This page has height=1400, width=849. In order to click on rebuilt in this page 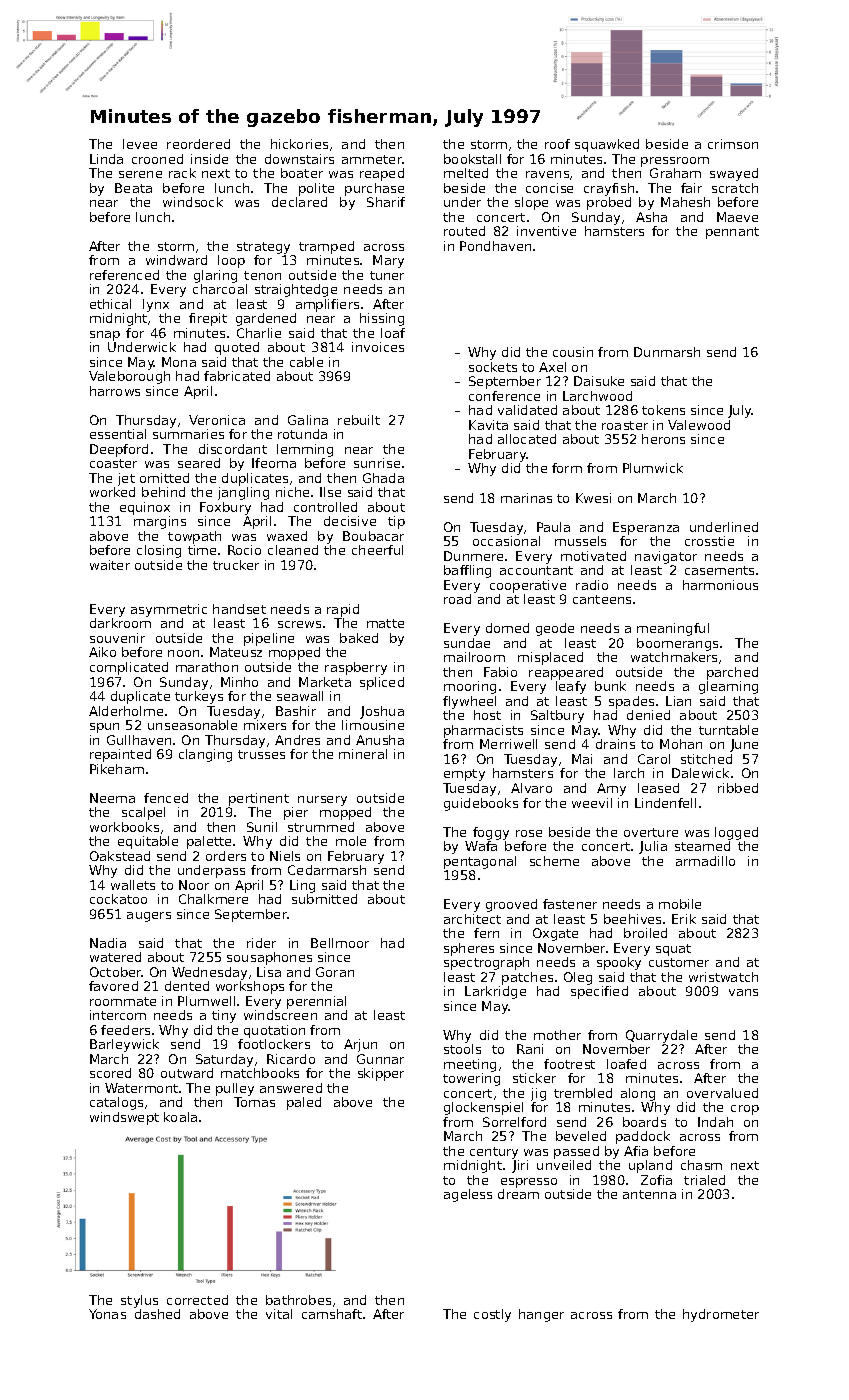, I will do `click(359, 420)`.
